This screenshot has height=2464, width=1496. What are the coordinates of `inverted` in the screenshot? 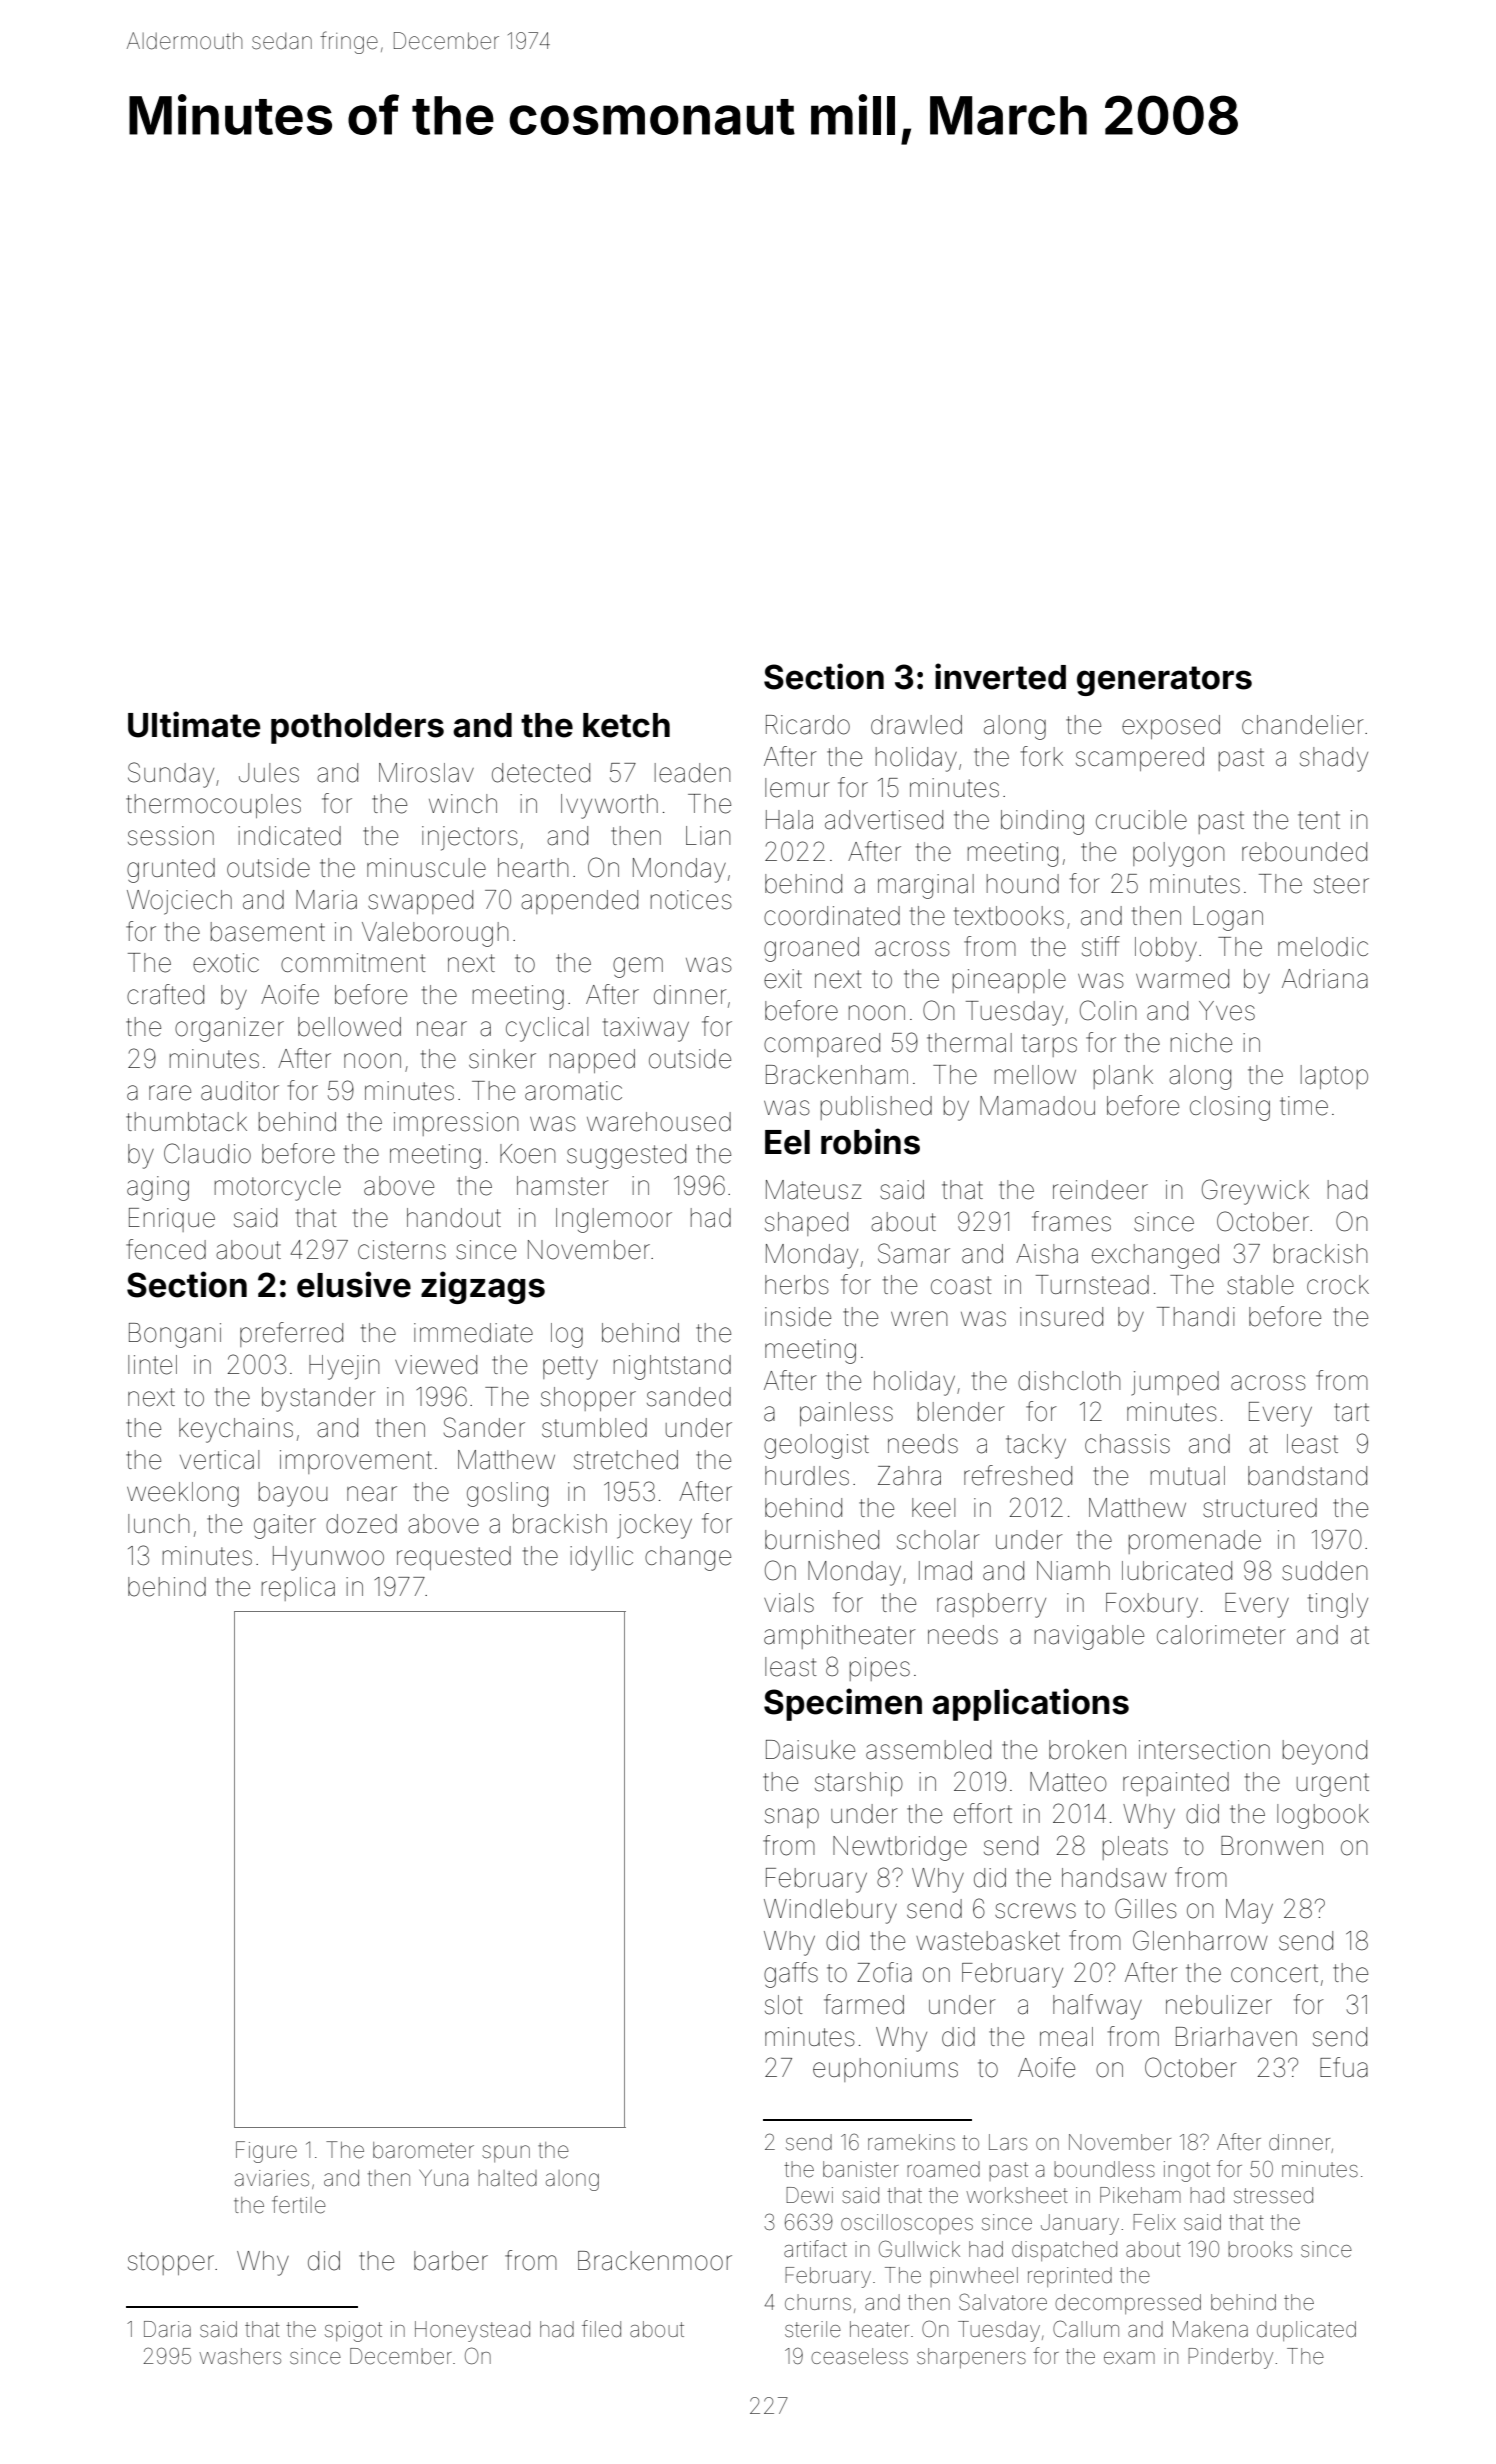 It's located at (1000, 676).
